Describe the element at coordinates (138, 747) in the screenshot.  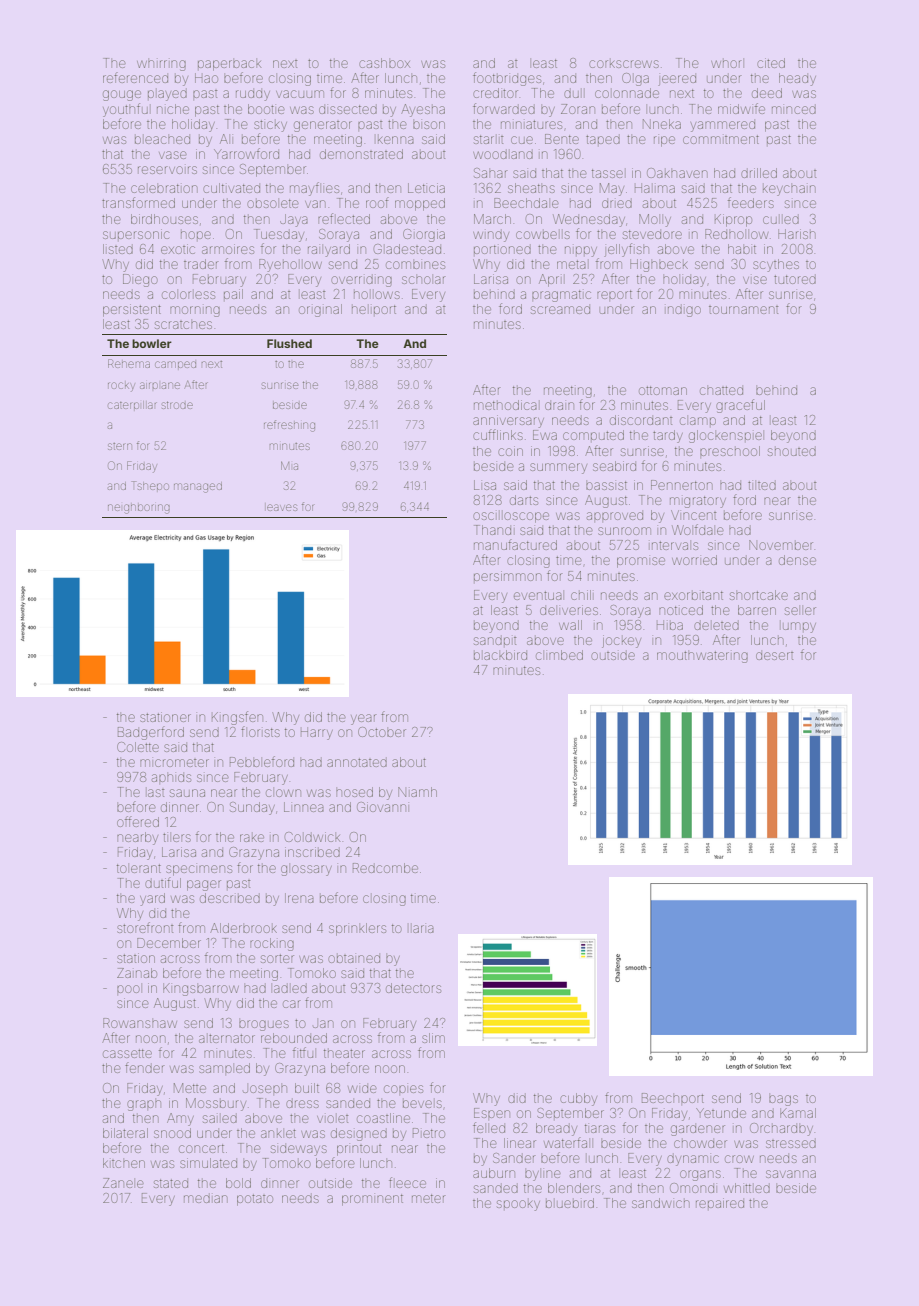
I see `Colette` at that location.
